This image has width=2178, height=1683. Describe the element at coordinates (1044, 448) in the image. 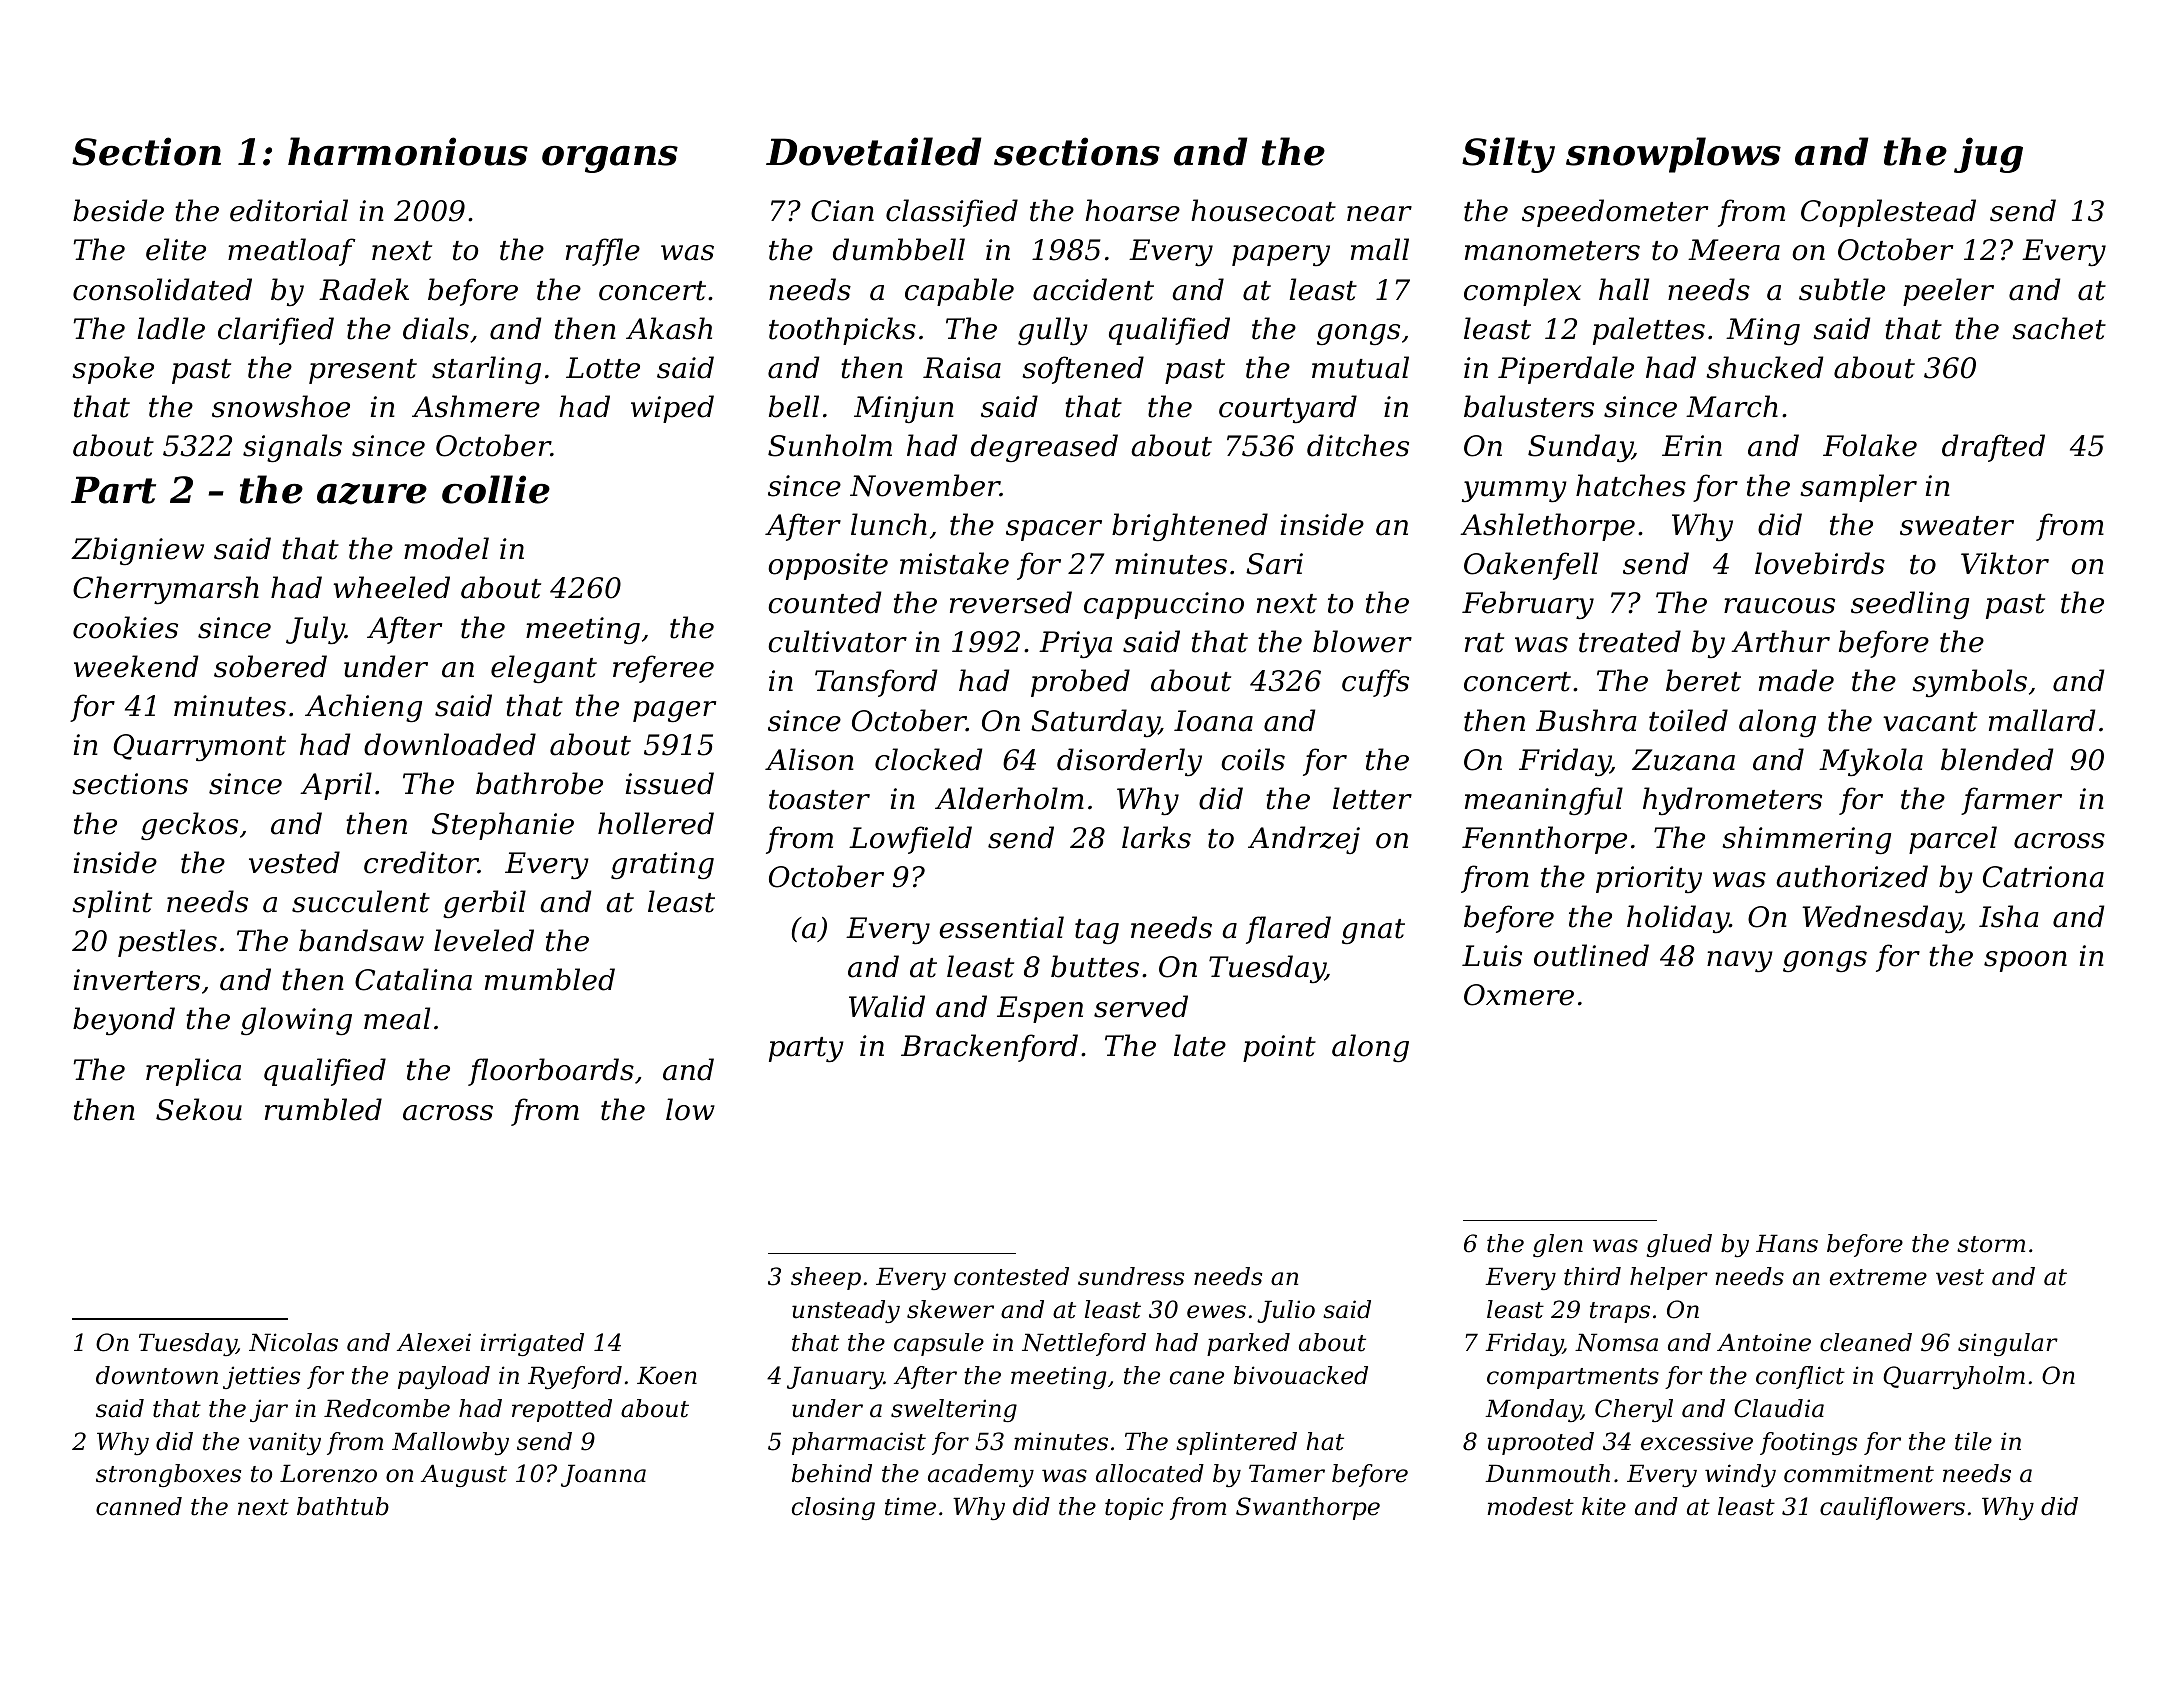

I see `degreased` at that location.
